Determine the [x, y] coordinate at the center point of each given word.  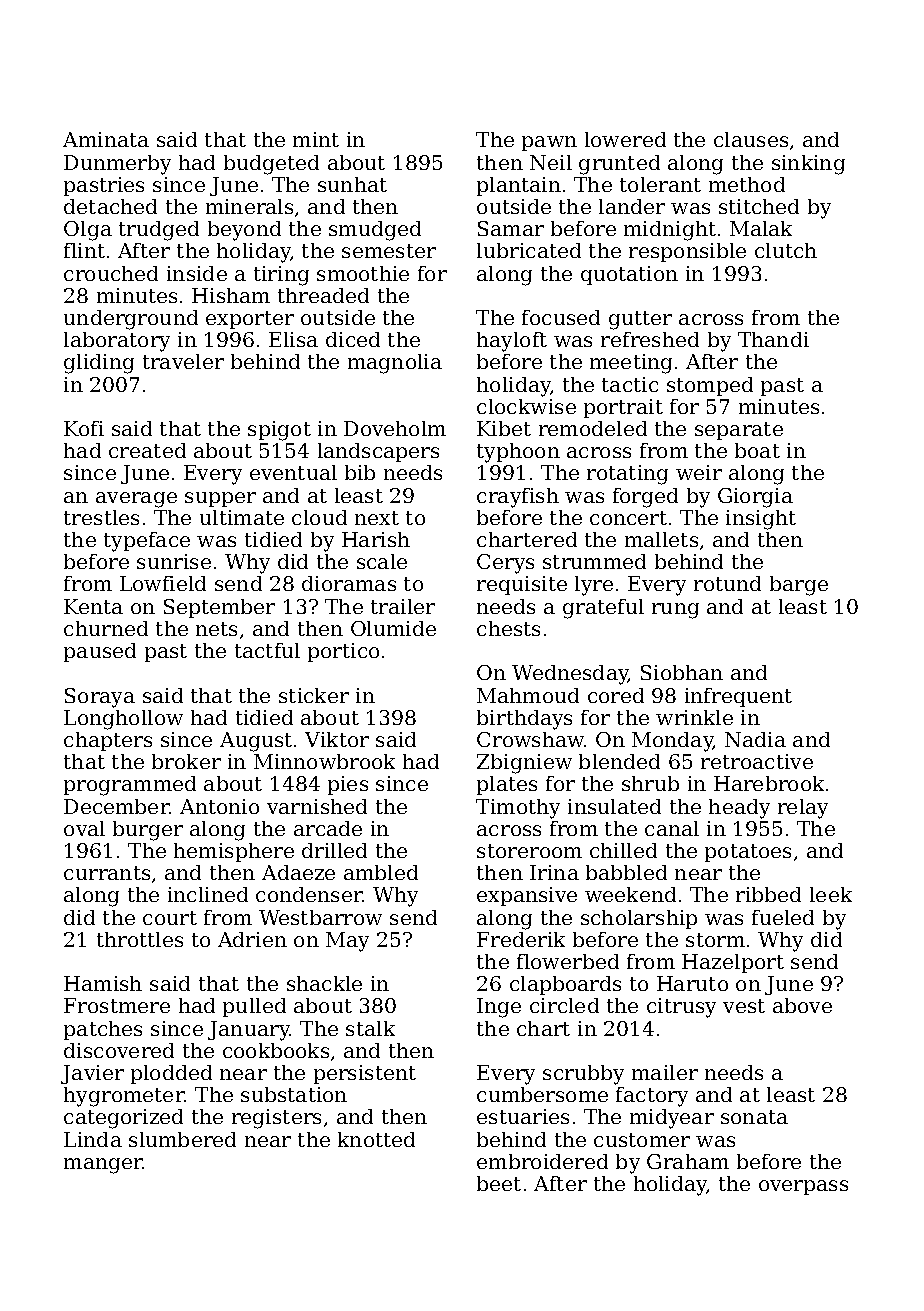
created [147, 450]
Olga [88, 231]
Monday [673, 742]
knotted [376, 1139]
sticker [314, 695]
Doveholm [395, 428]
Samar [511, 228]
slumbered [182, 1139]
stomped [710, 386]
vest [744, 1006]
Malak [761, 228]
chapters [108, 741]
